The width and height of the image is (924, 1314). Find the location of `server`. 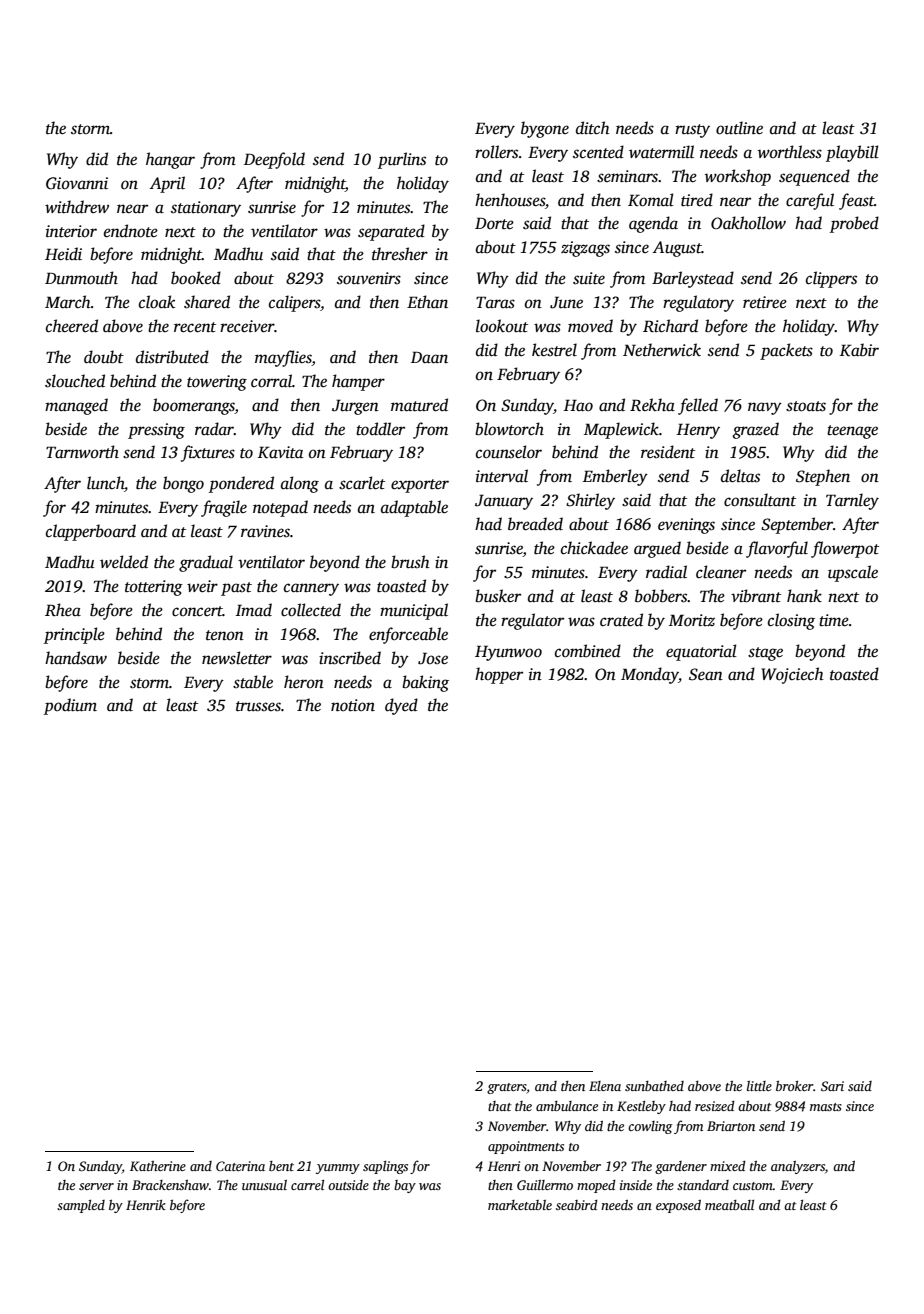

server is located at coordinates (96, 1186).
